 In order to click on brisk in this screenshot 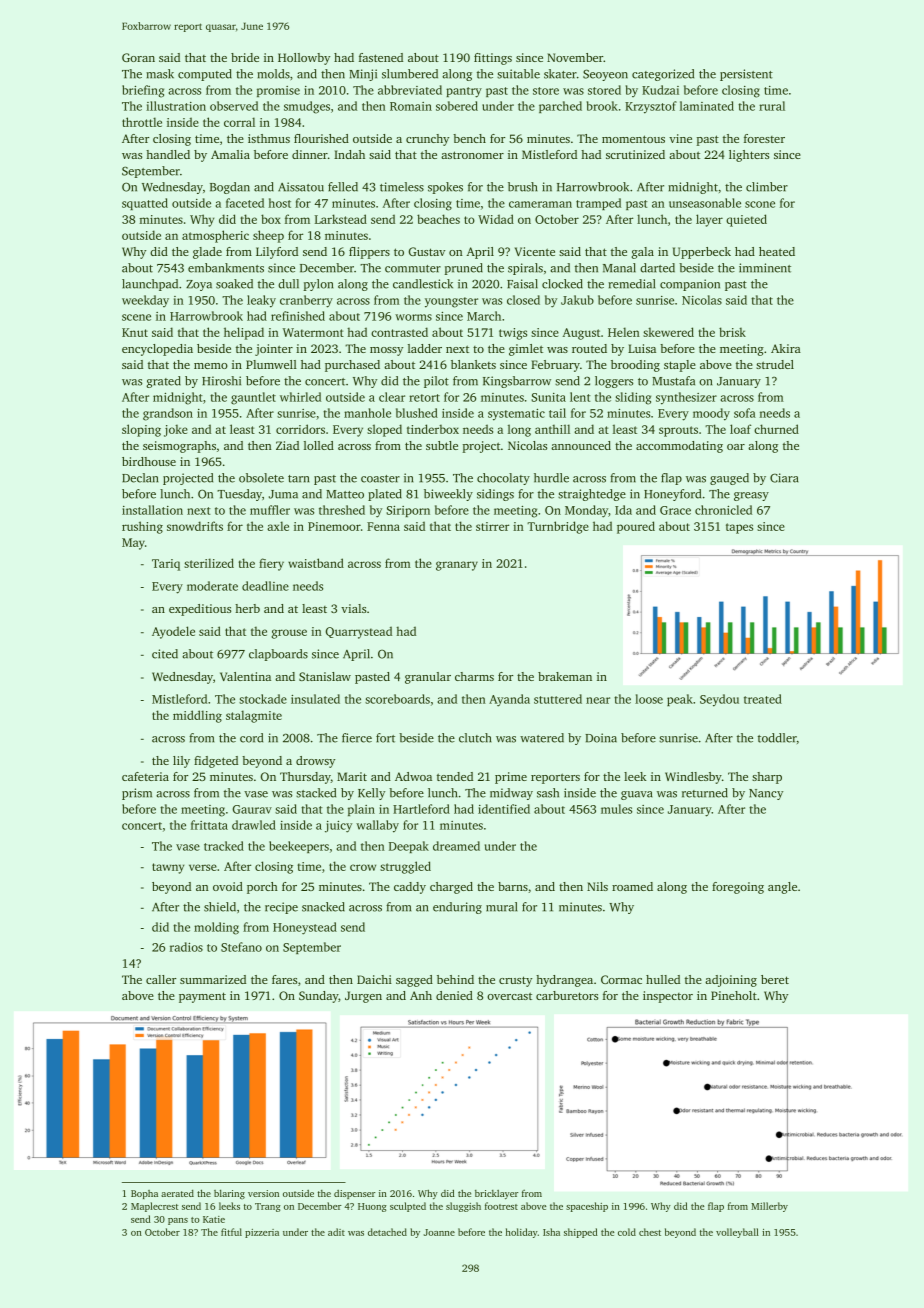, I will do `click(732, 332)`.
